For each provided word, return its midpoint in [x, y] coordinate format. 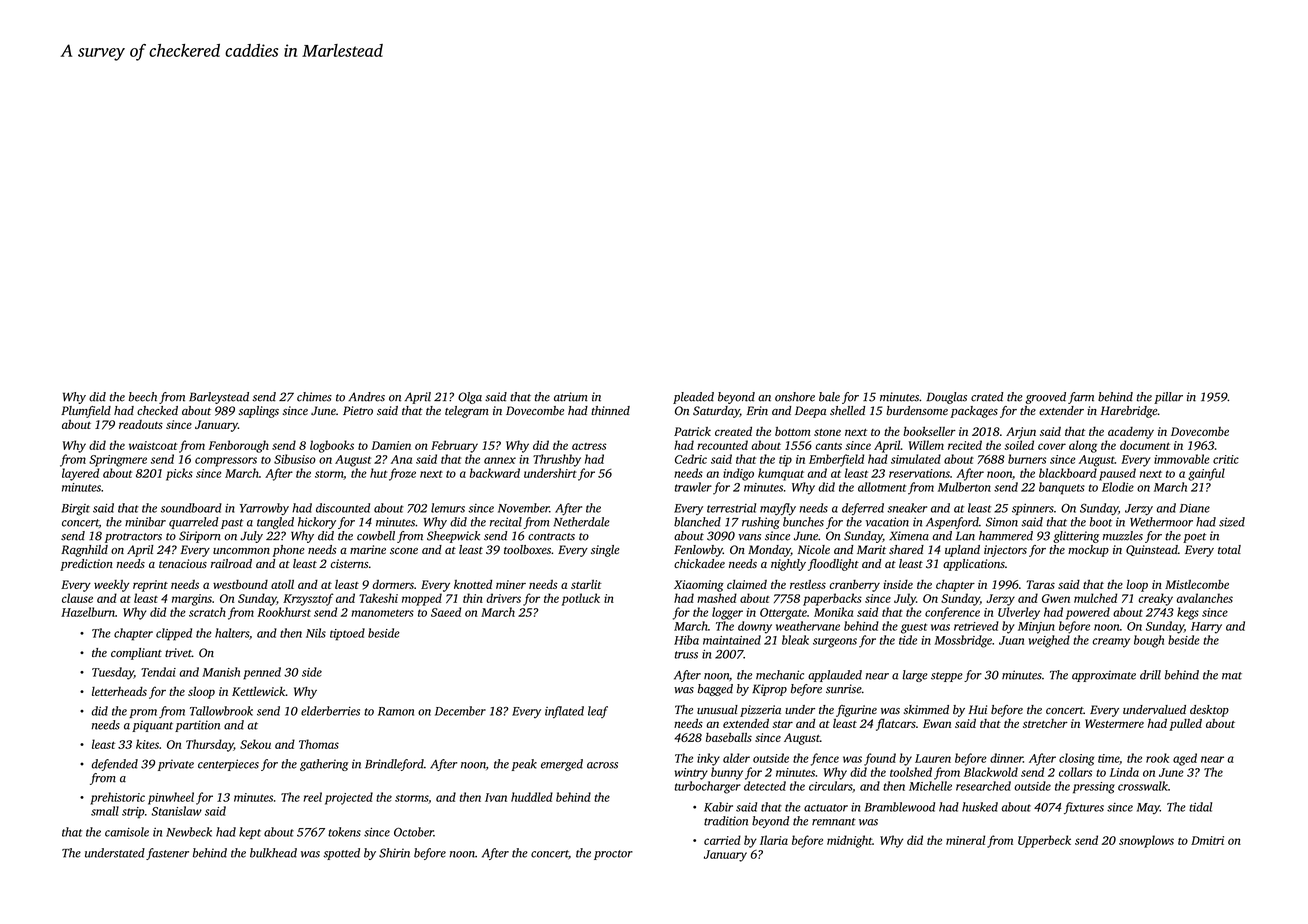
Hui [978, 709]
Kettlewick [259, 691]
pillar [1168, 398]
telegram [467, 412]
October [414, 832]
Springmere [118, 461]
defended [115, 765]
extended [746, 723]
